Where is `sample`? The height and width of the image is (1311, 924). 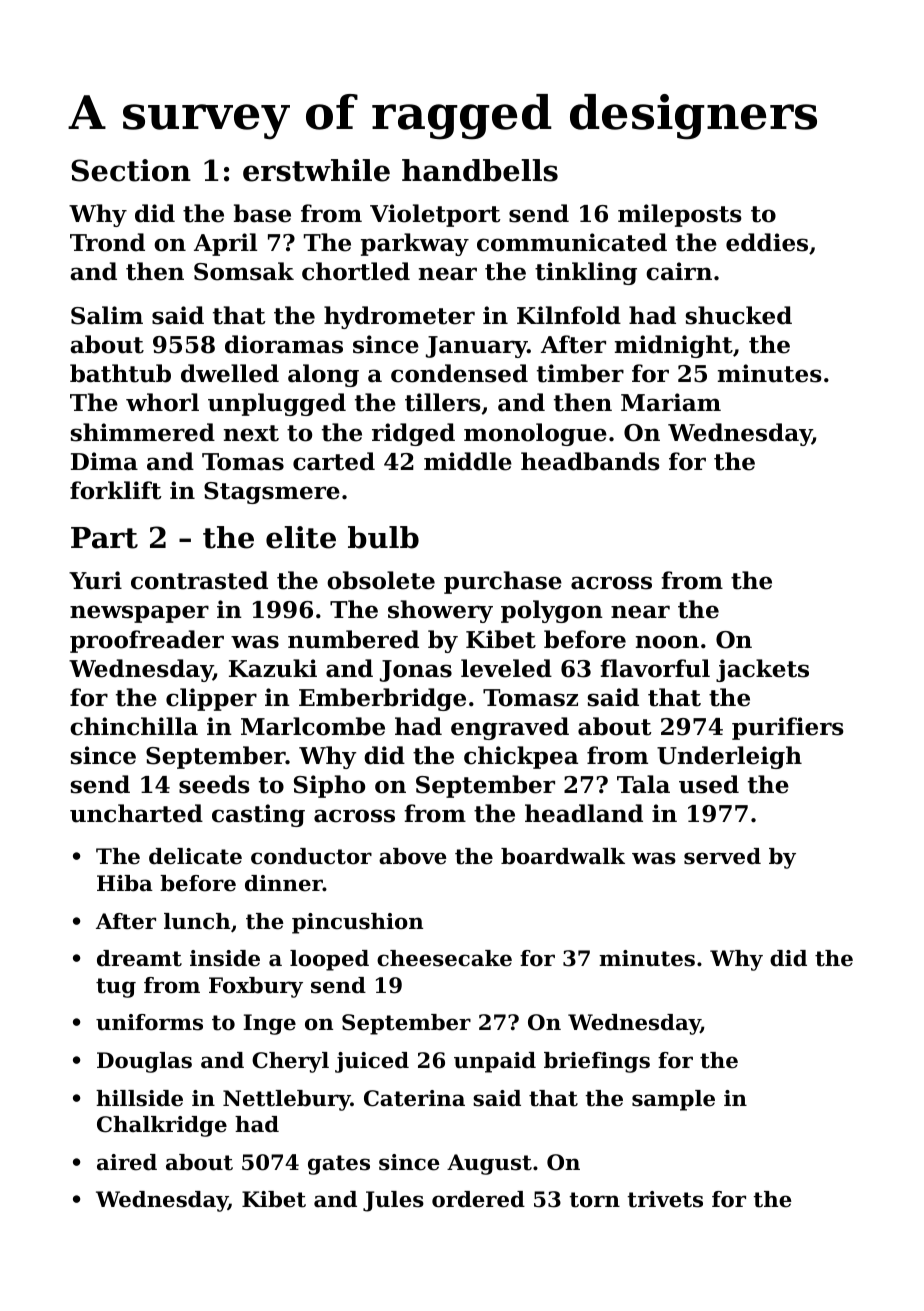
sample is located at coordinates (673, 1100).
